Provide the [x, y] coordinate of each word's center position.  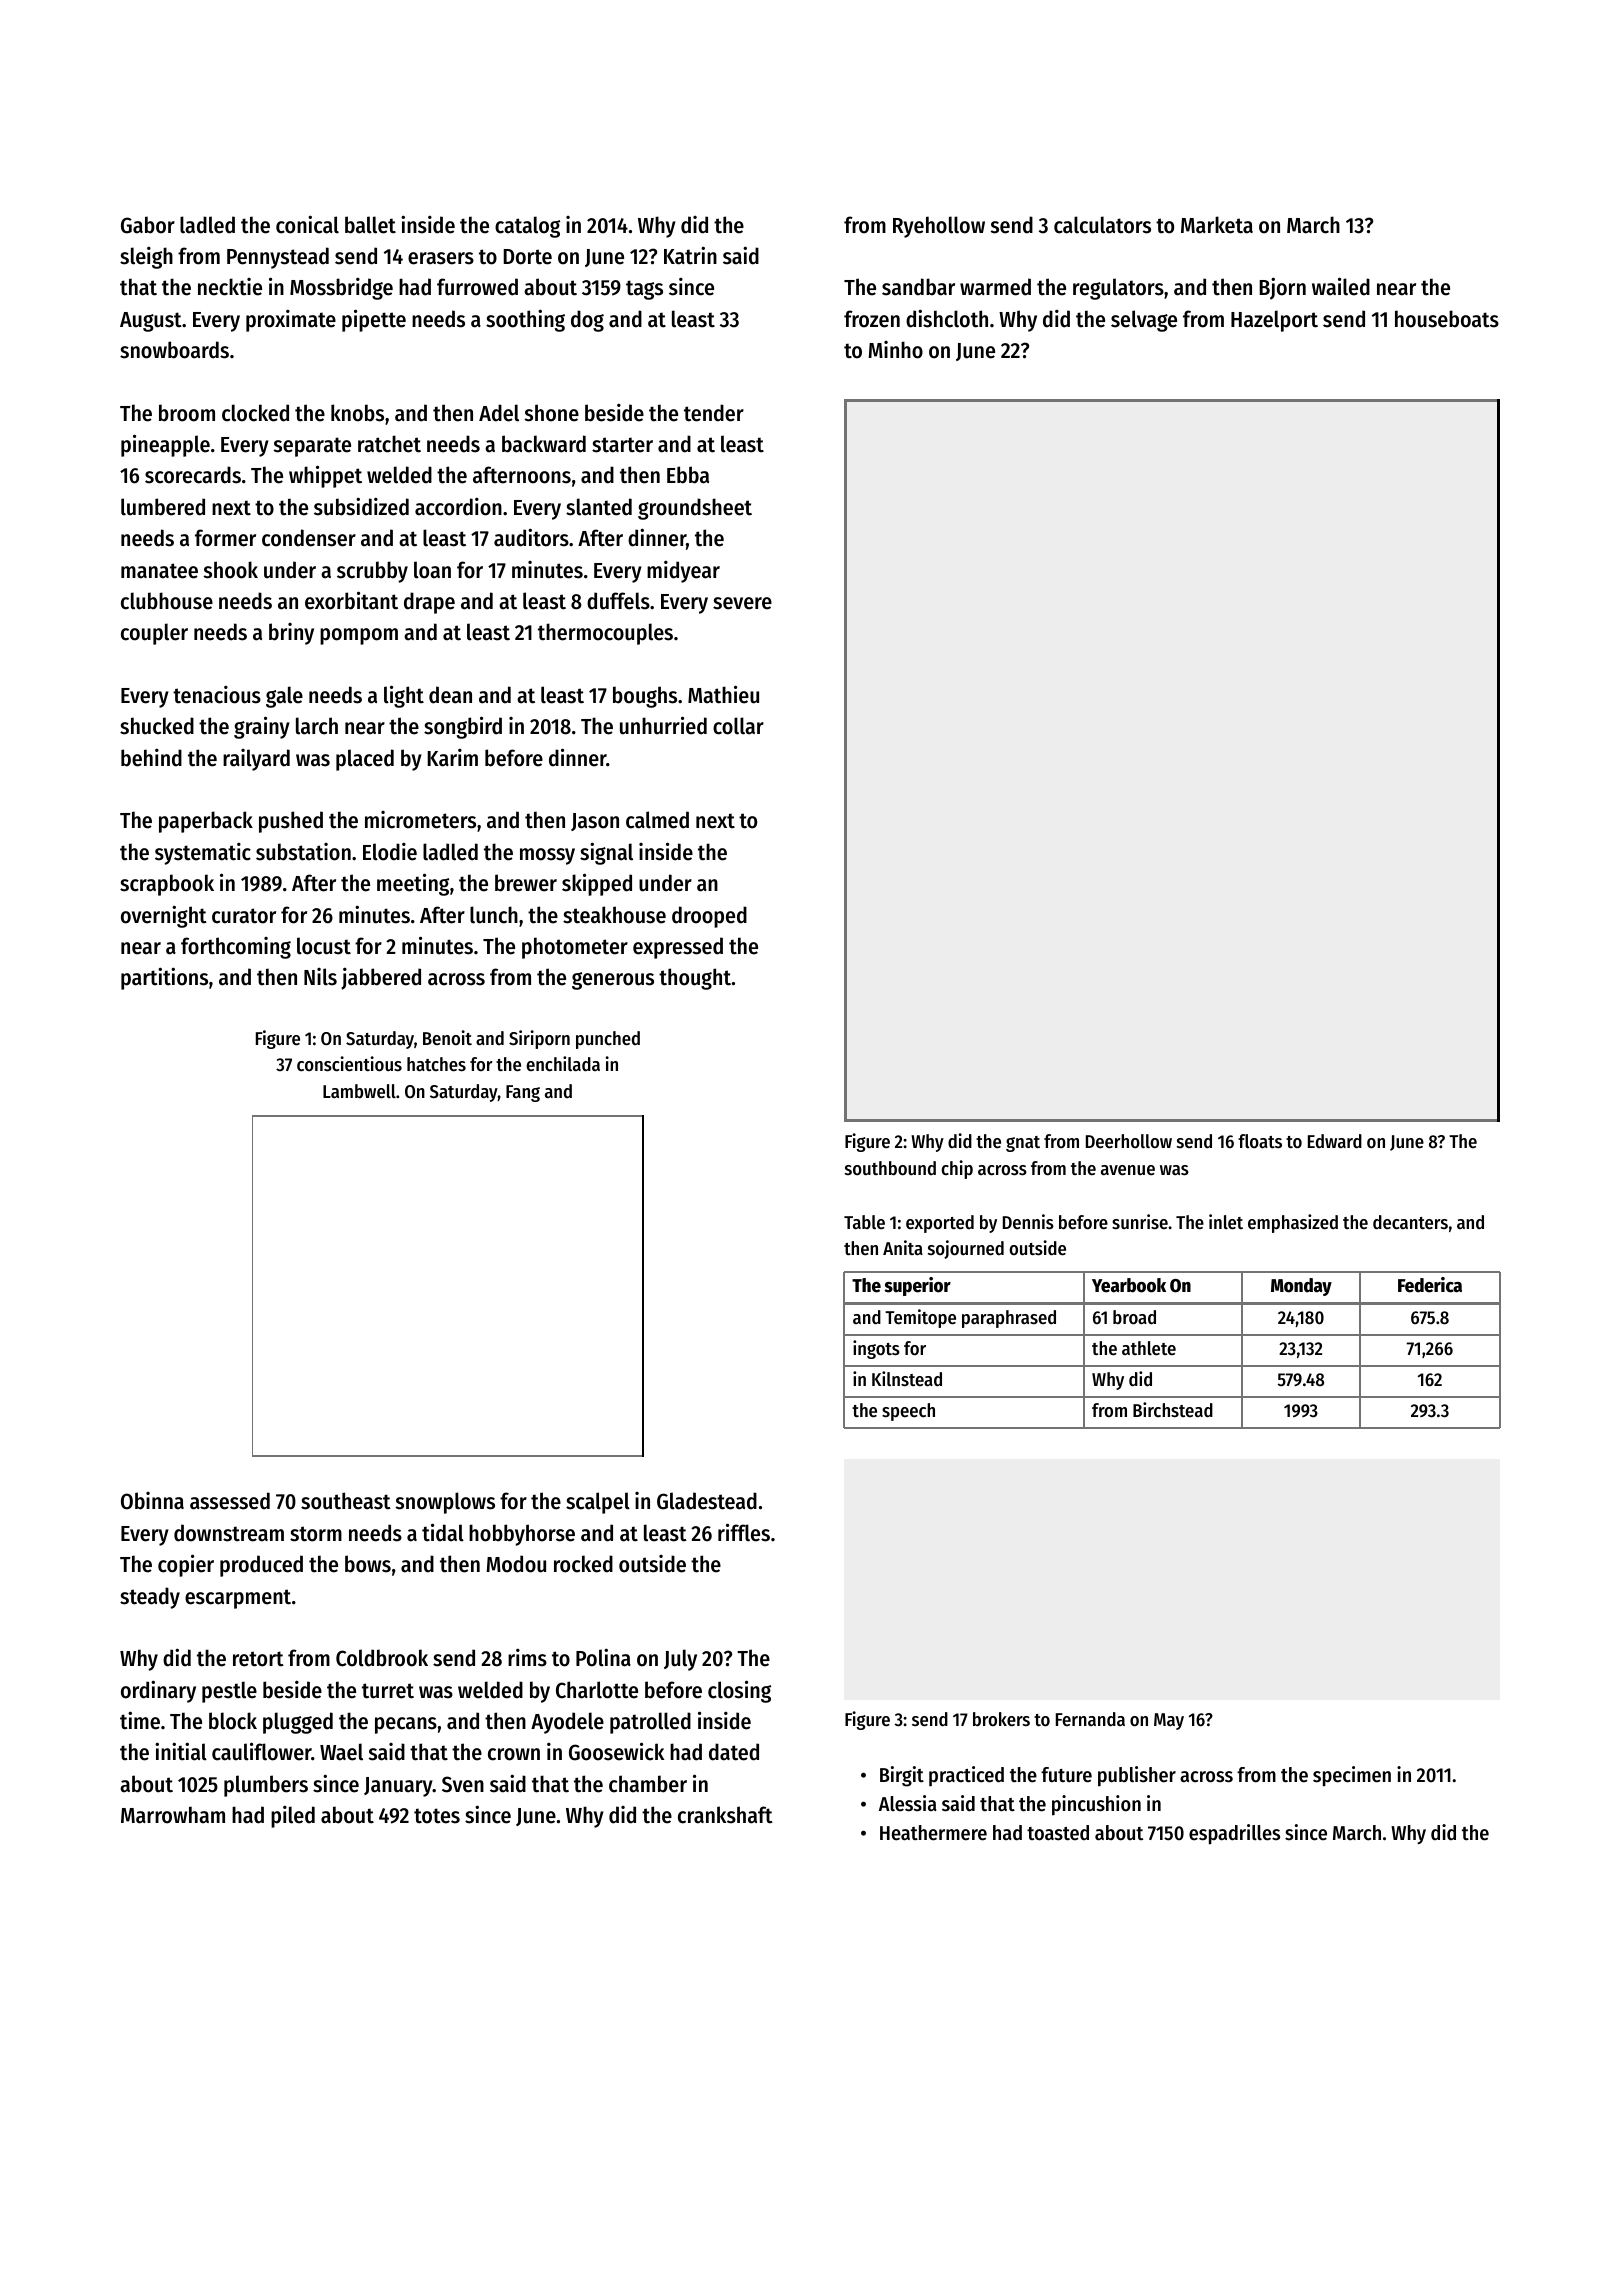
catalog [527, 227]
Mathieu [723, 694]
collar [738, 726]
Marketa [1217, 225]
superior [917, 1286]
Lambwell [359, 1091]
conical [307, 224]
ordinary [158, 1691]
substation [303, 852]
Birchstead [1173, 1410]
